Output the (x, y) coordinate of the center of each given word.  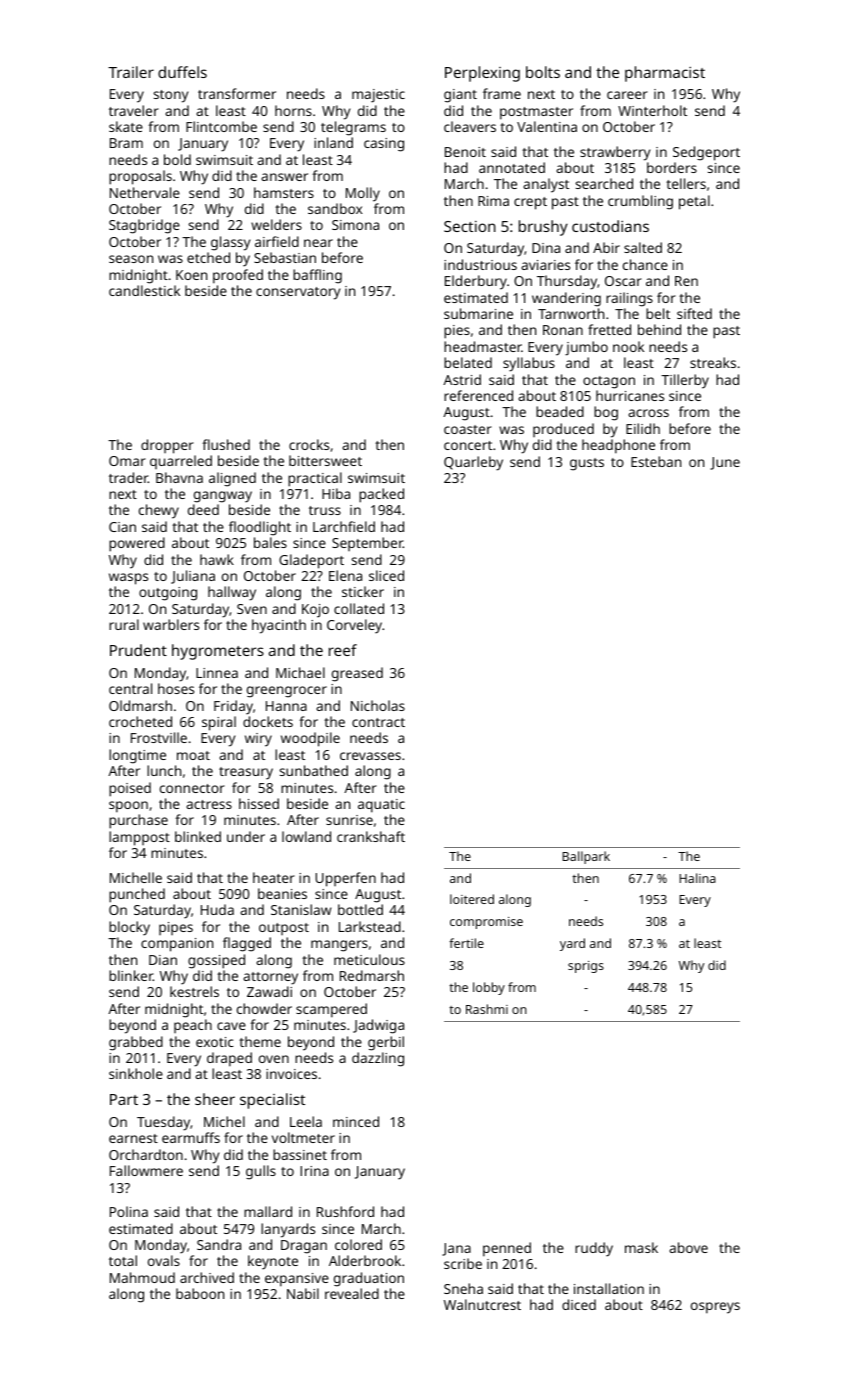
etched (208, 257)
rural (124, 624)
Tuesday (164, 1123)
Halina (697, 878)
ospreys (715, 1308)
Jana (456, 1249)
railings (629, 299)
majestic (378, 96)
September (367, 544)
